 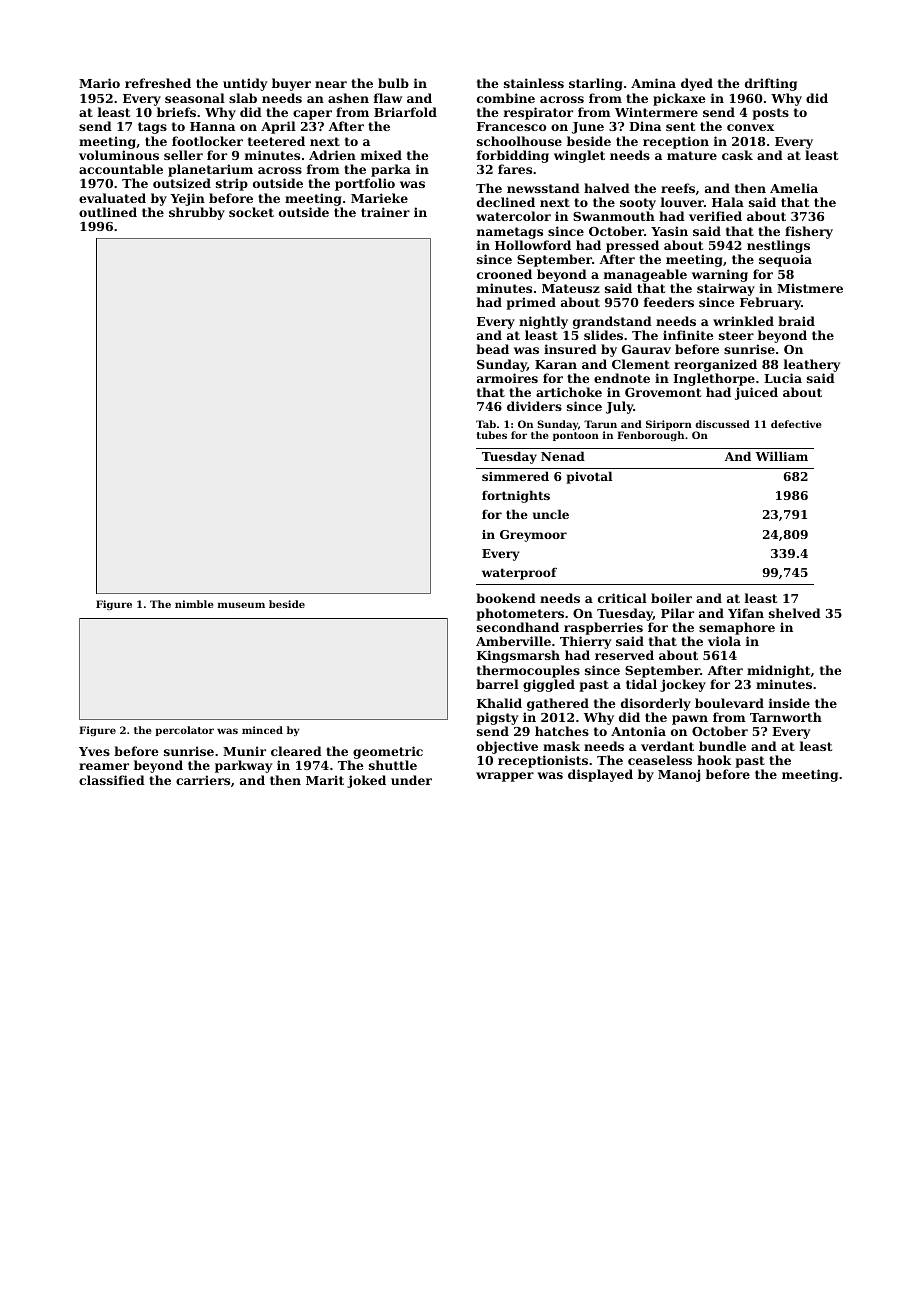 I want to click on Adrien, so click(x=332, y=155).
